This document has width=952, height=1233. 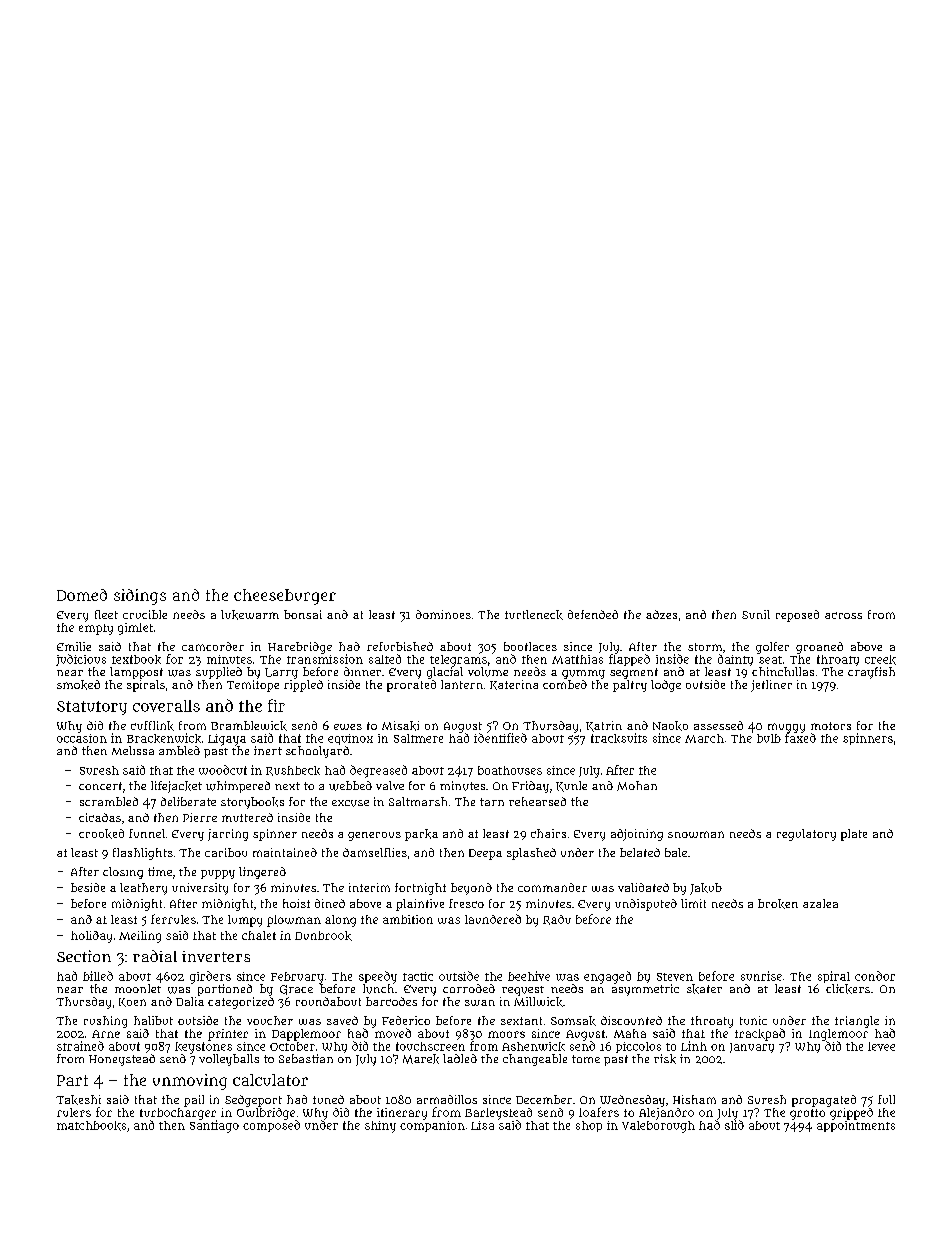 What do you see at coordinates (271, 1126) in the document?
I see `composed` at bounding box center [271, 1126].
